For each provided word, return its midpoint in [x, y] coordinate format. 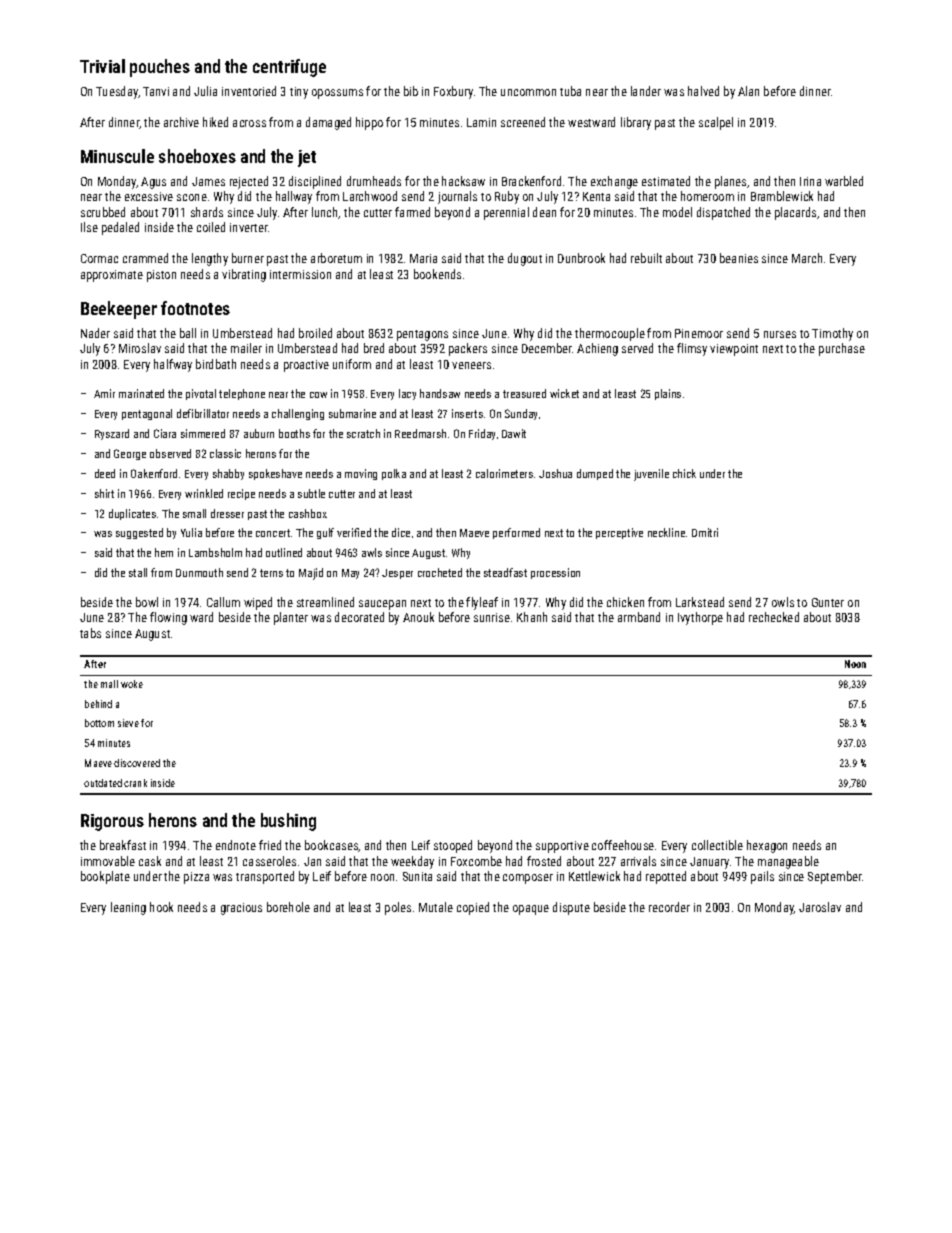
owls [783, 602]
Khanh [532, 617]
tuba [570, 91]
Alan [748, 91]
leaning [128, 908]
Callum [223, 602]
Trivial [102, 66]
